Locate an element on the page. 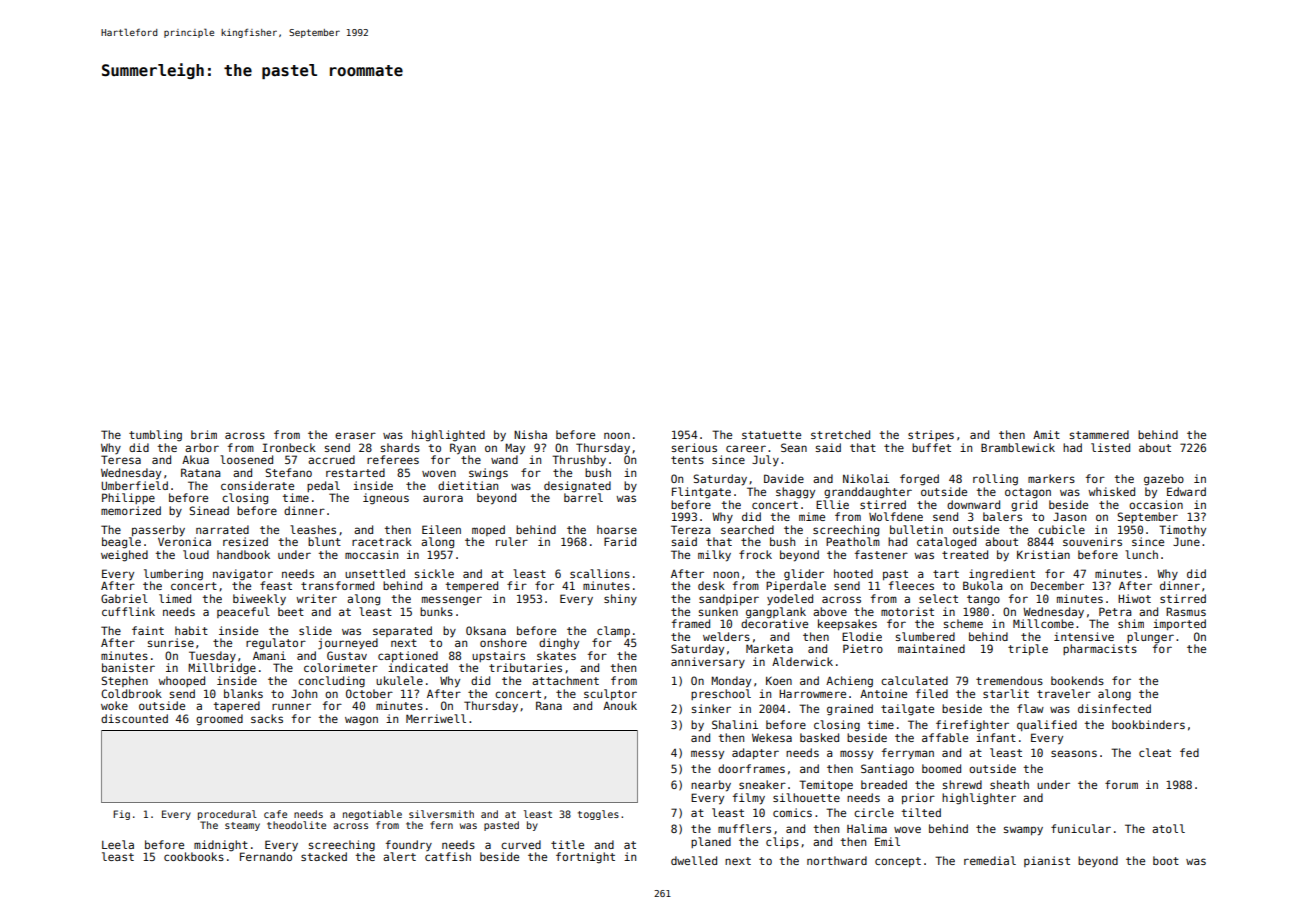 This image has height=924, width=1308. frock is located at coordinates (755, 554).
